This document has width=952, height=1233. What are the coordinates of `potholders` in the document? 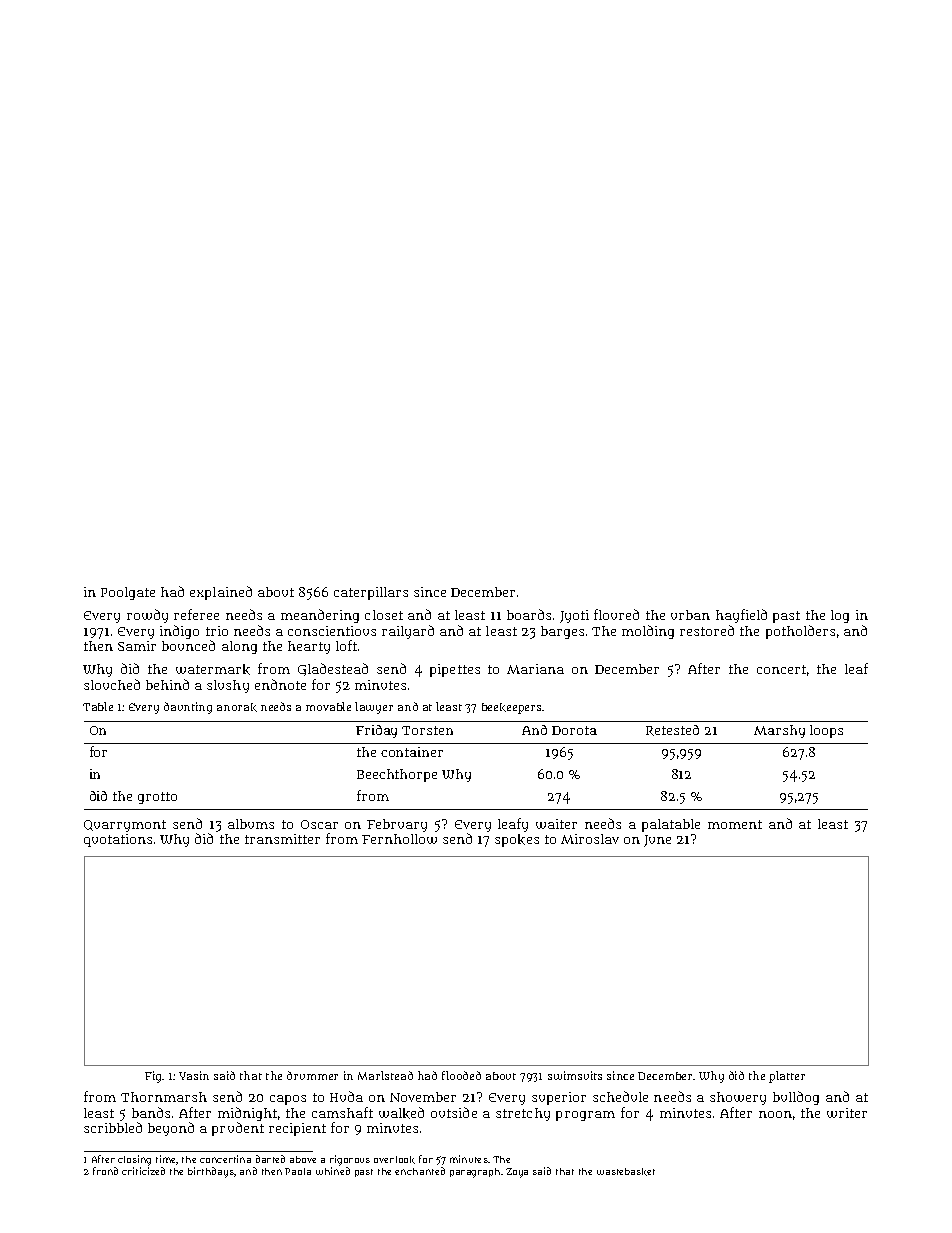 It's located at (800, 632).
